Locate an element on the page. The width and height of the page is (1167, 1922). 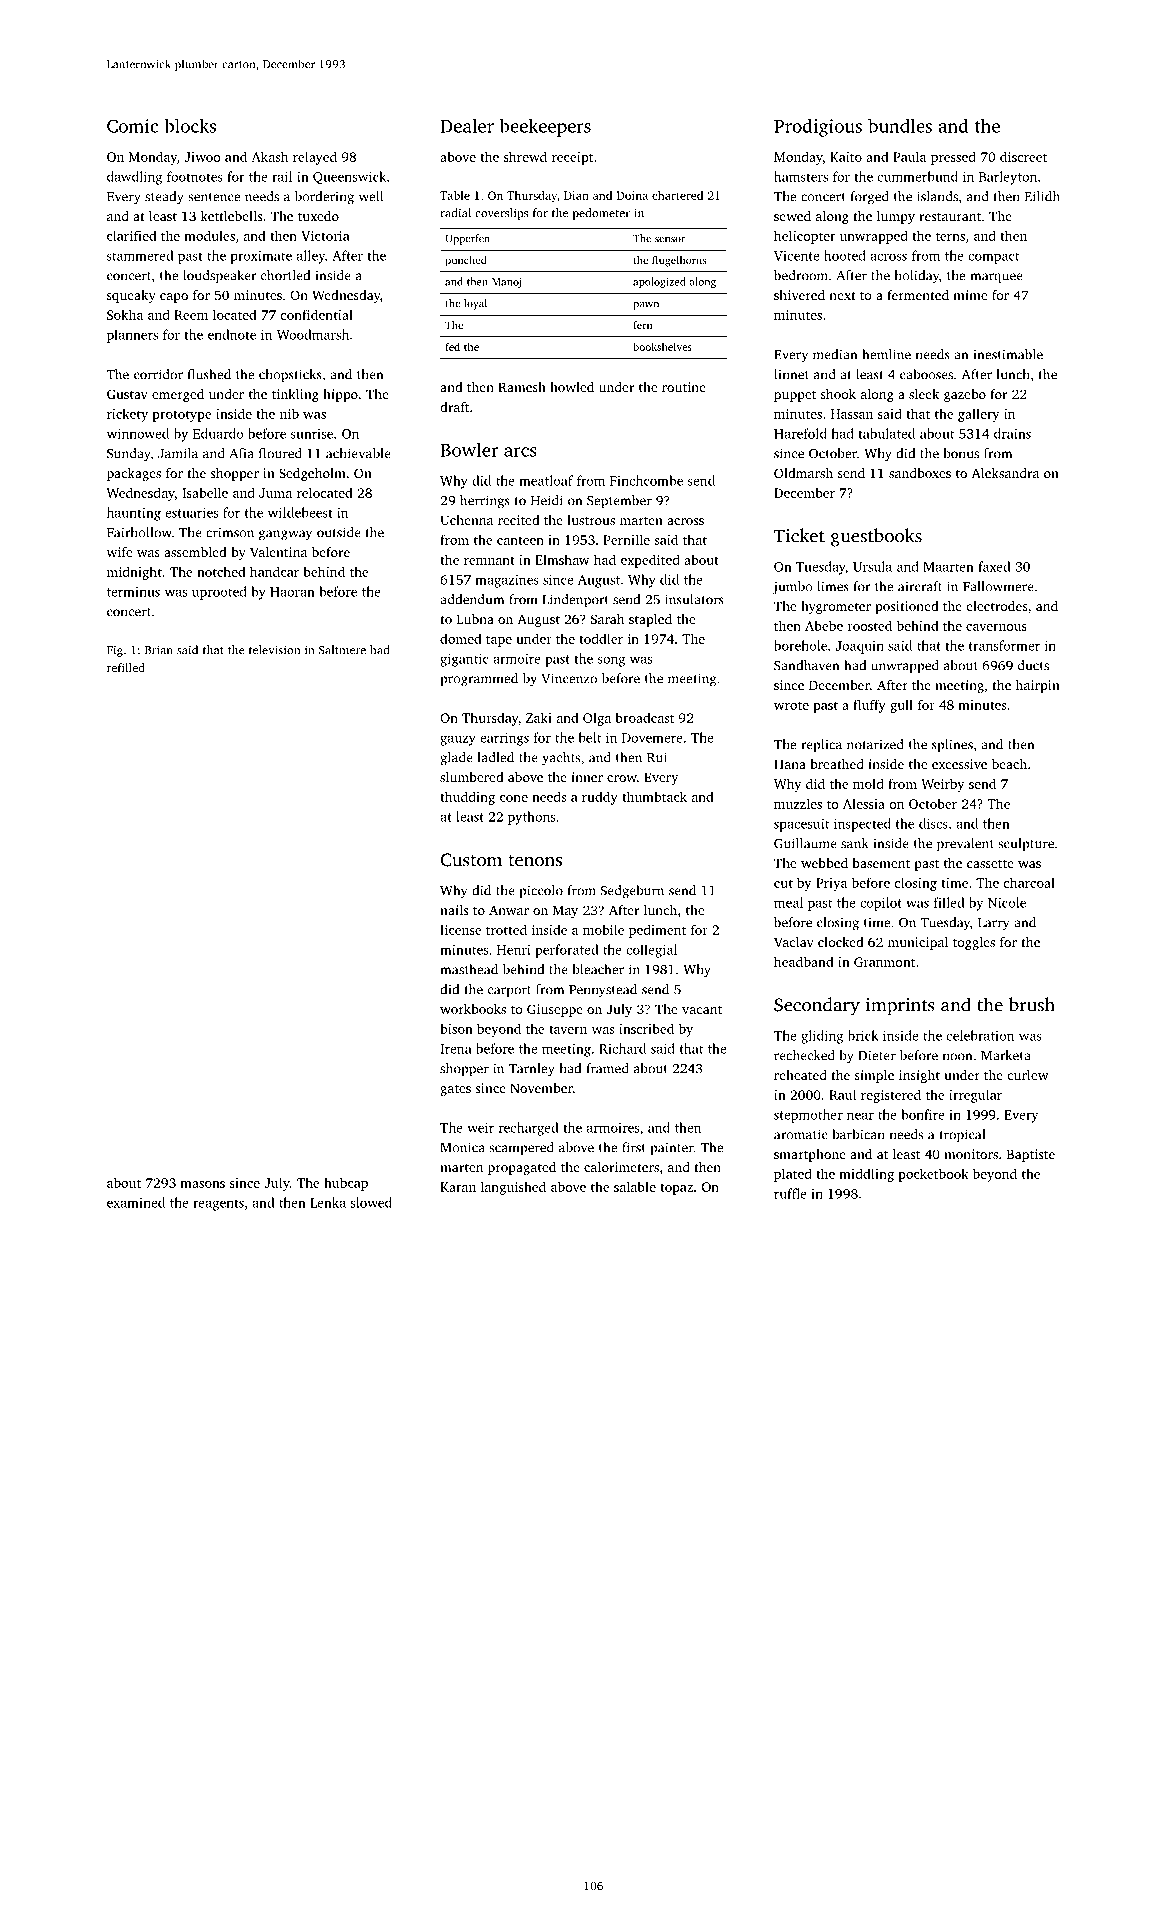
Brian is located at coordinates (159, 650).
